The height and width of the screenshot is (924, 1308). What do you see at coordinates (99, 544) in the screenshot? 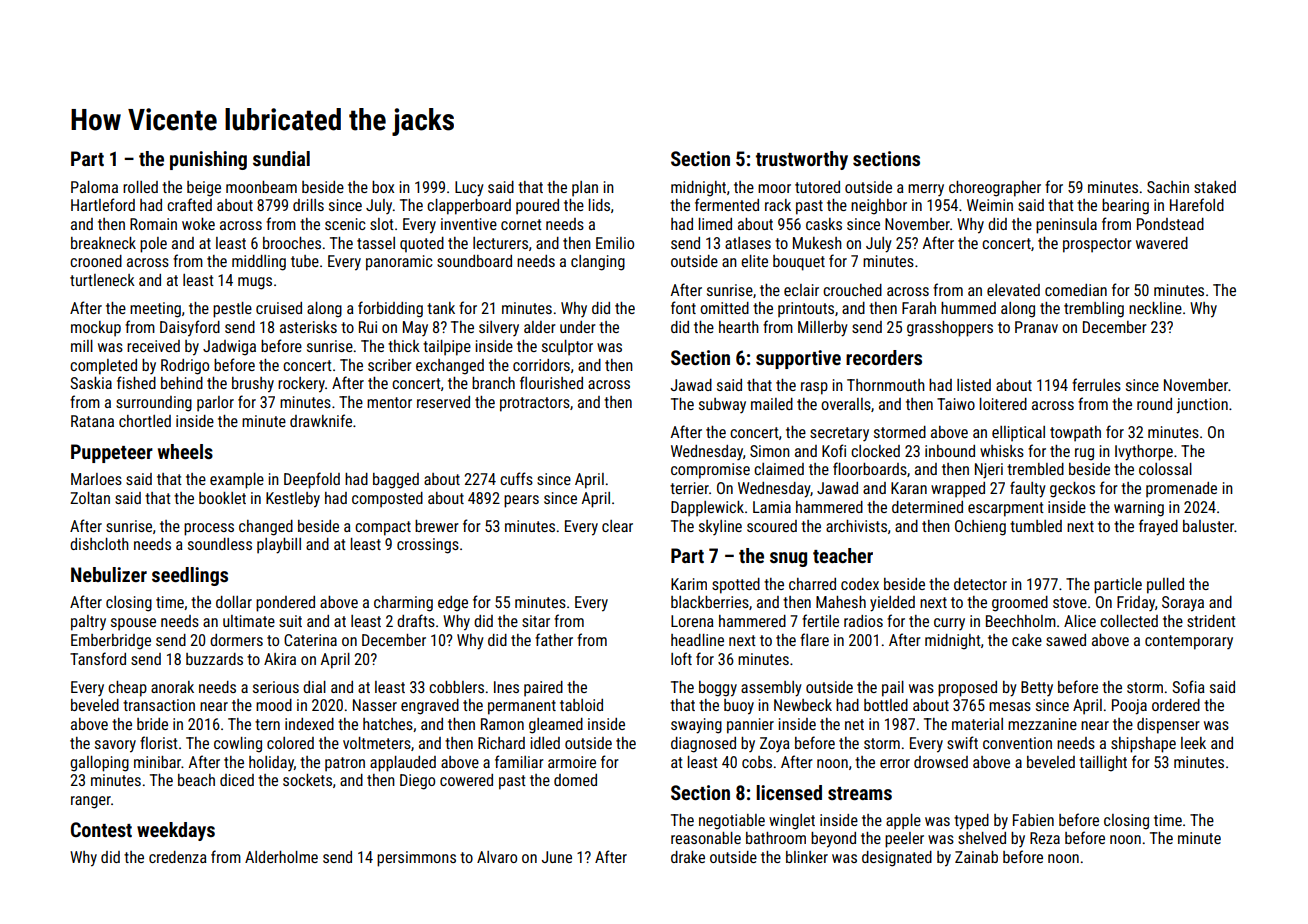
I see `dishcloth` at bounding box center [99, 544].
